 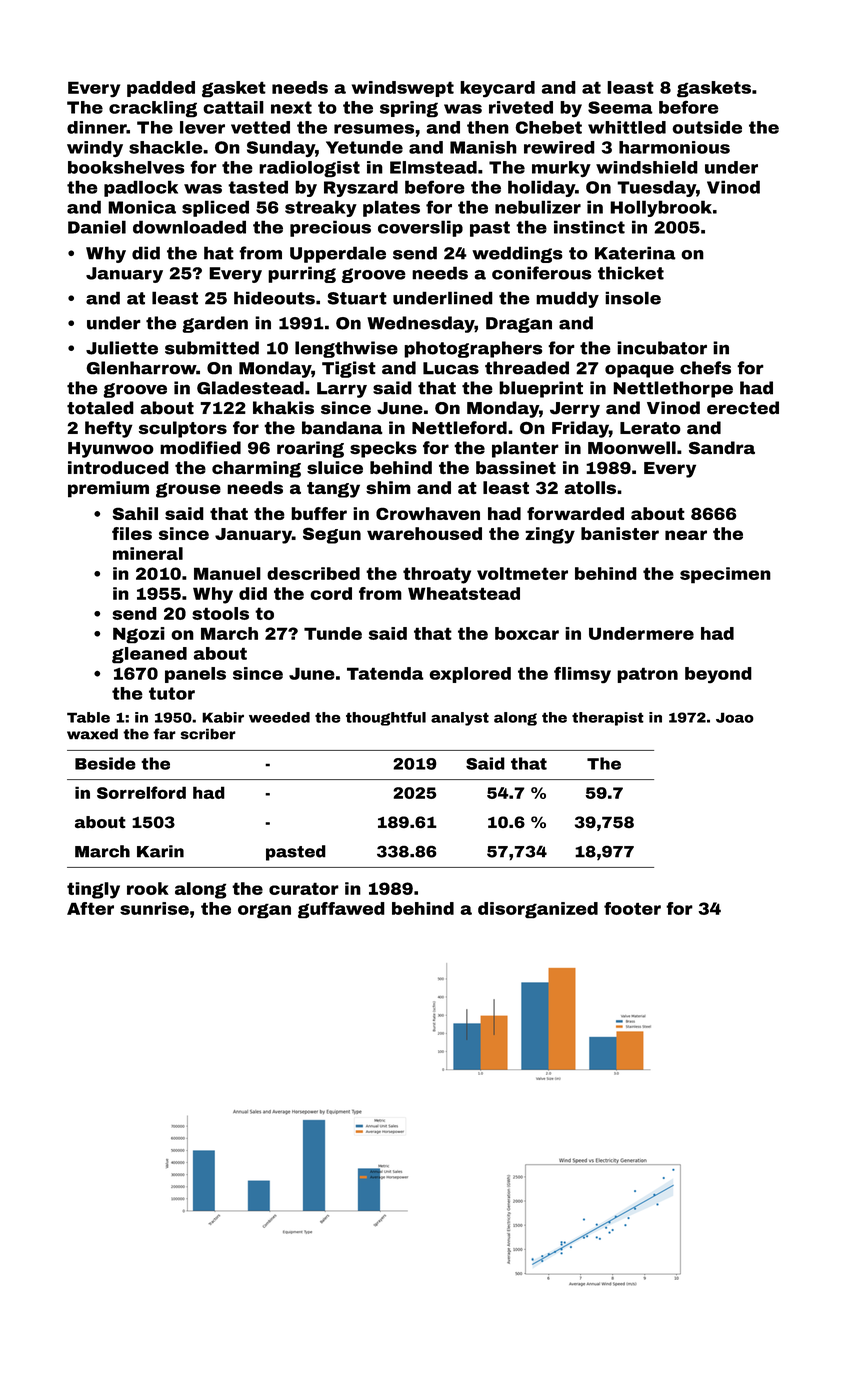 What do you see at coordinates (722, 448) in the screenshot?
I see `Sandra` at bounding box center [722, 448].
